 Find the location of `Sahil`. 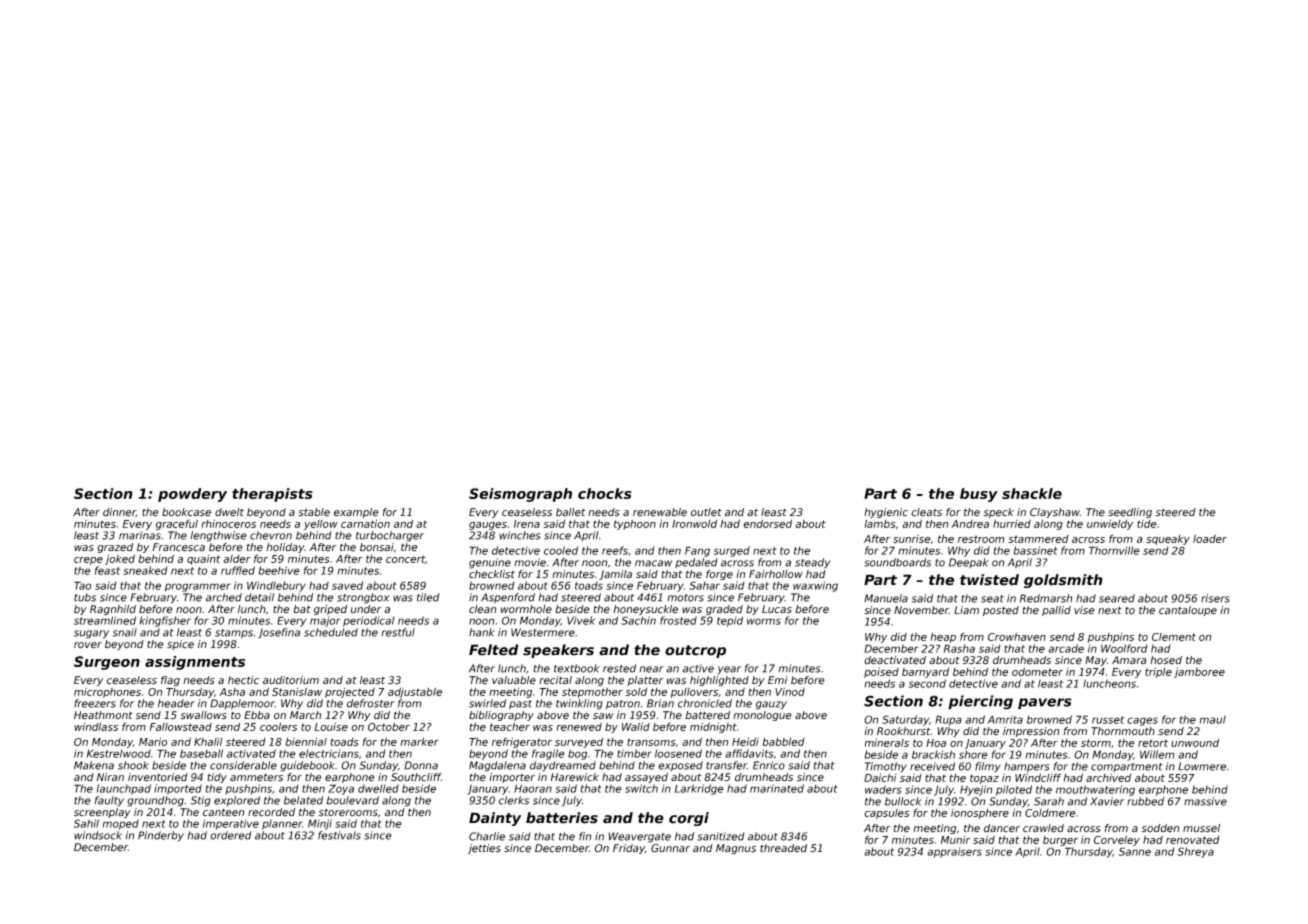

Sahil is located at coordinates (86, 823).
